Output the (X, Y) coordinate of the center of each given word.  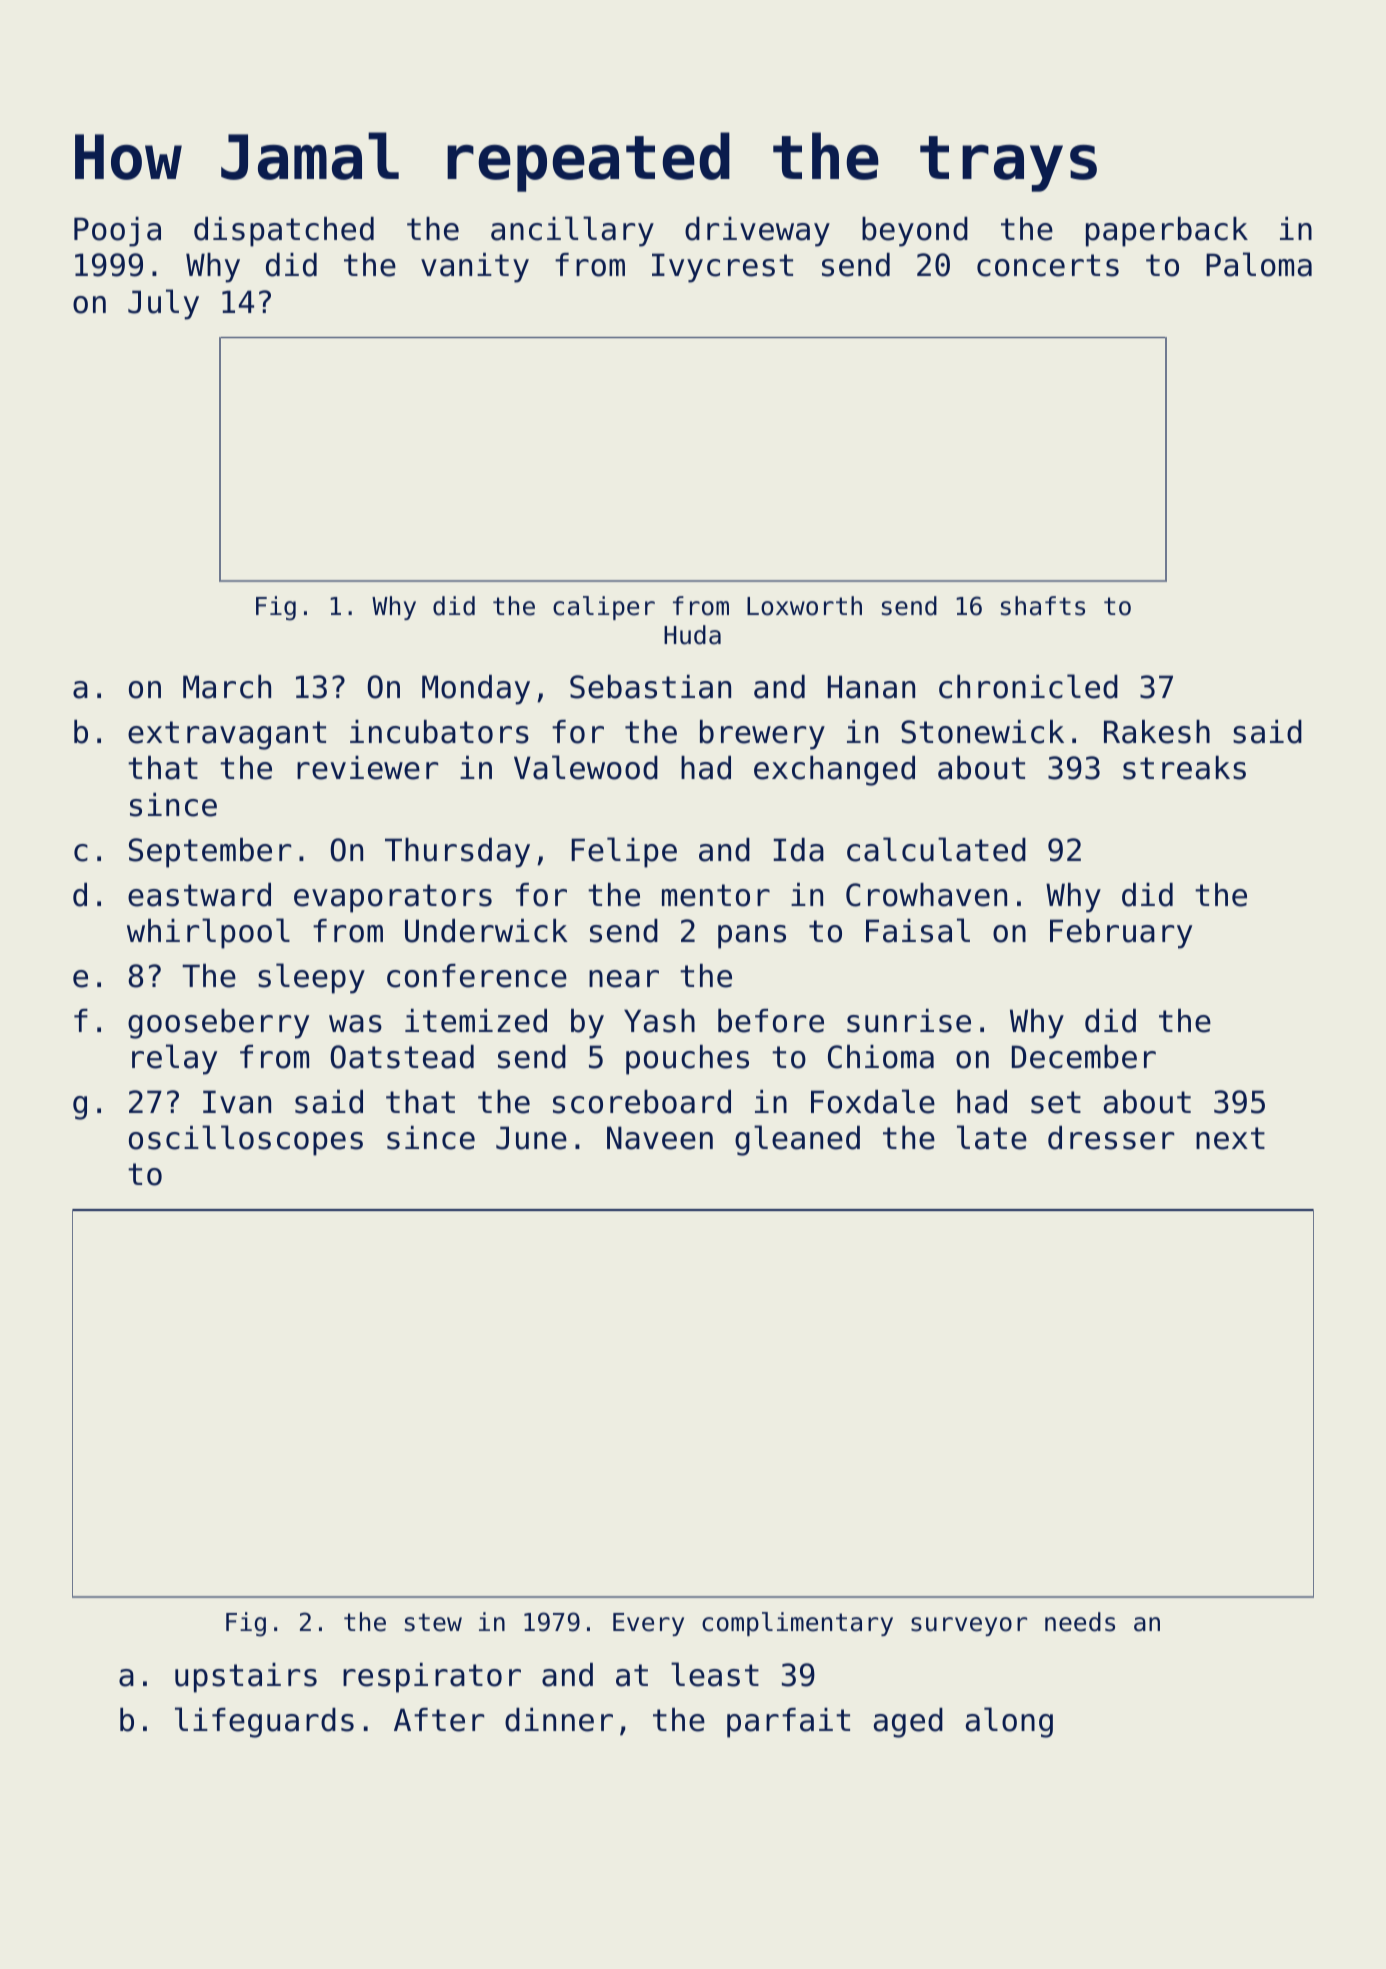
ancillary (572, 231)
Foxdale (873, 1101)
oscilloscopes (246, 1140)
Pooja (117, 232)
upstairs (246, 1678)
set (1056, 1102)
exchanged (834, 771)
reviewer (367, 768)
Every (648, 1624)
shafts (1043, 606)
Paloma (1259, 264)
